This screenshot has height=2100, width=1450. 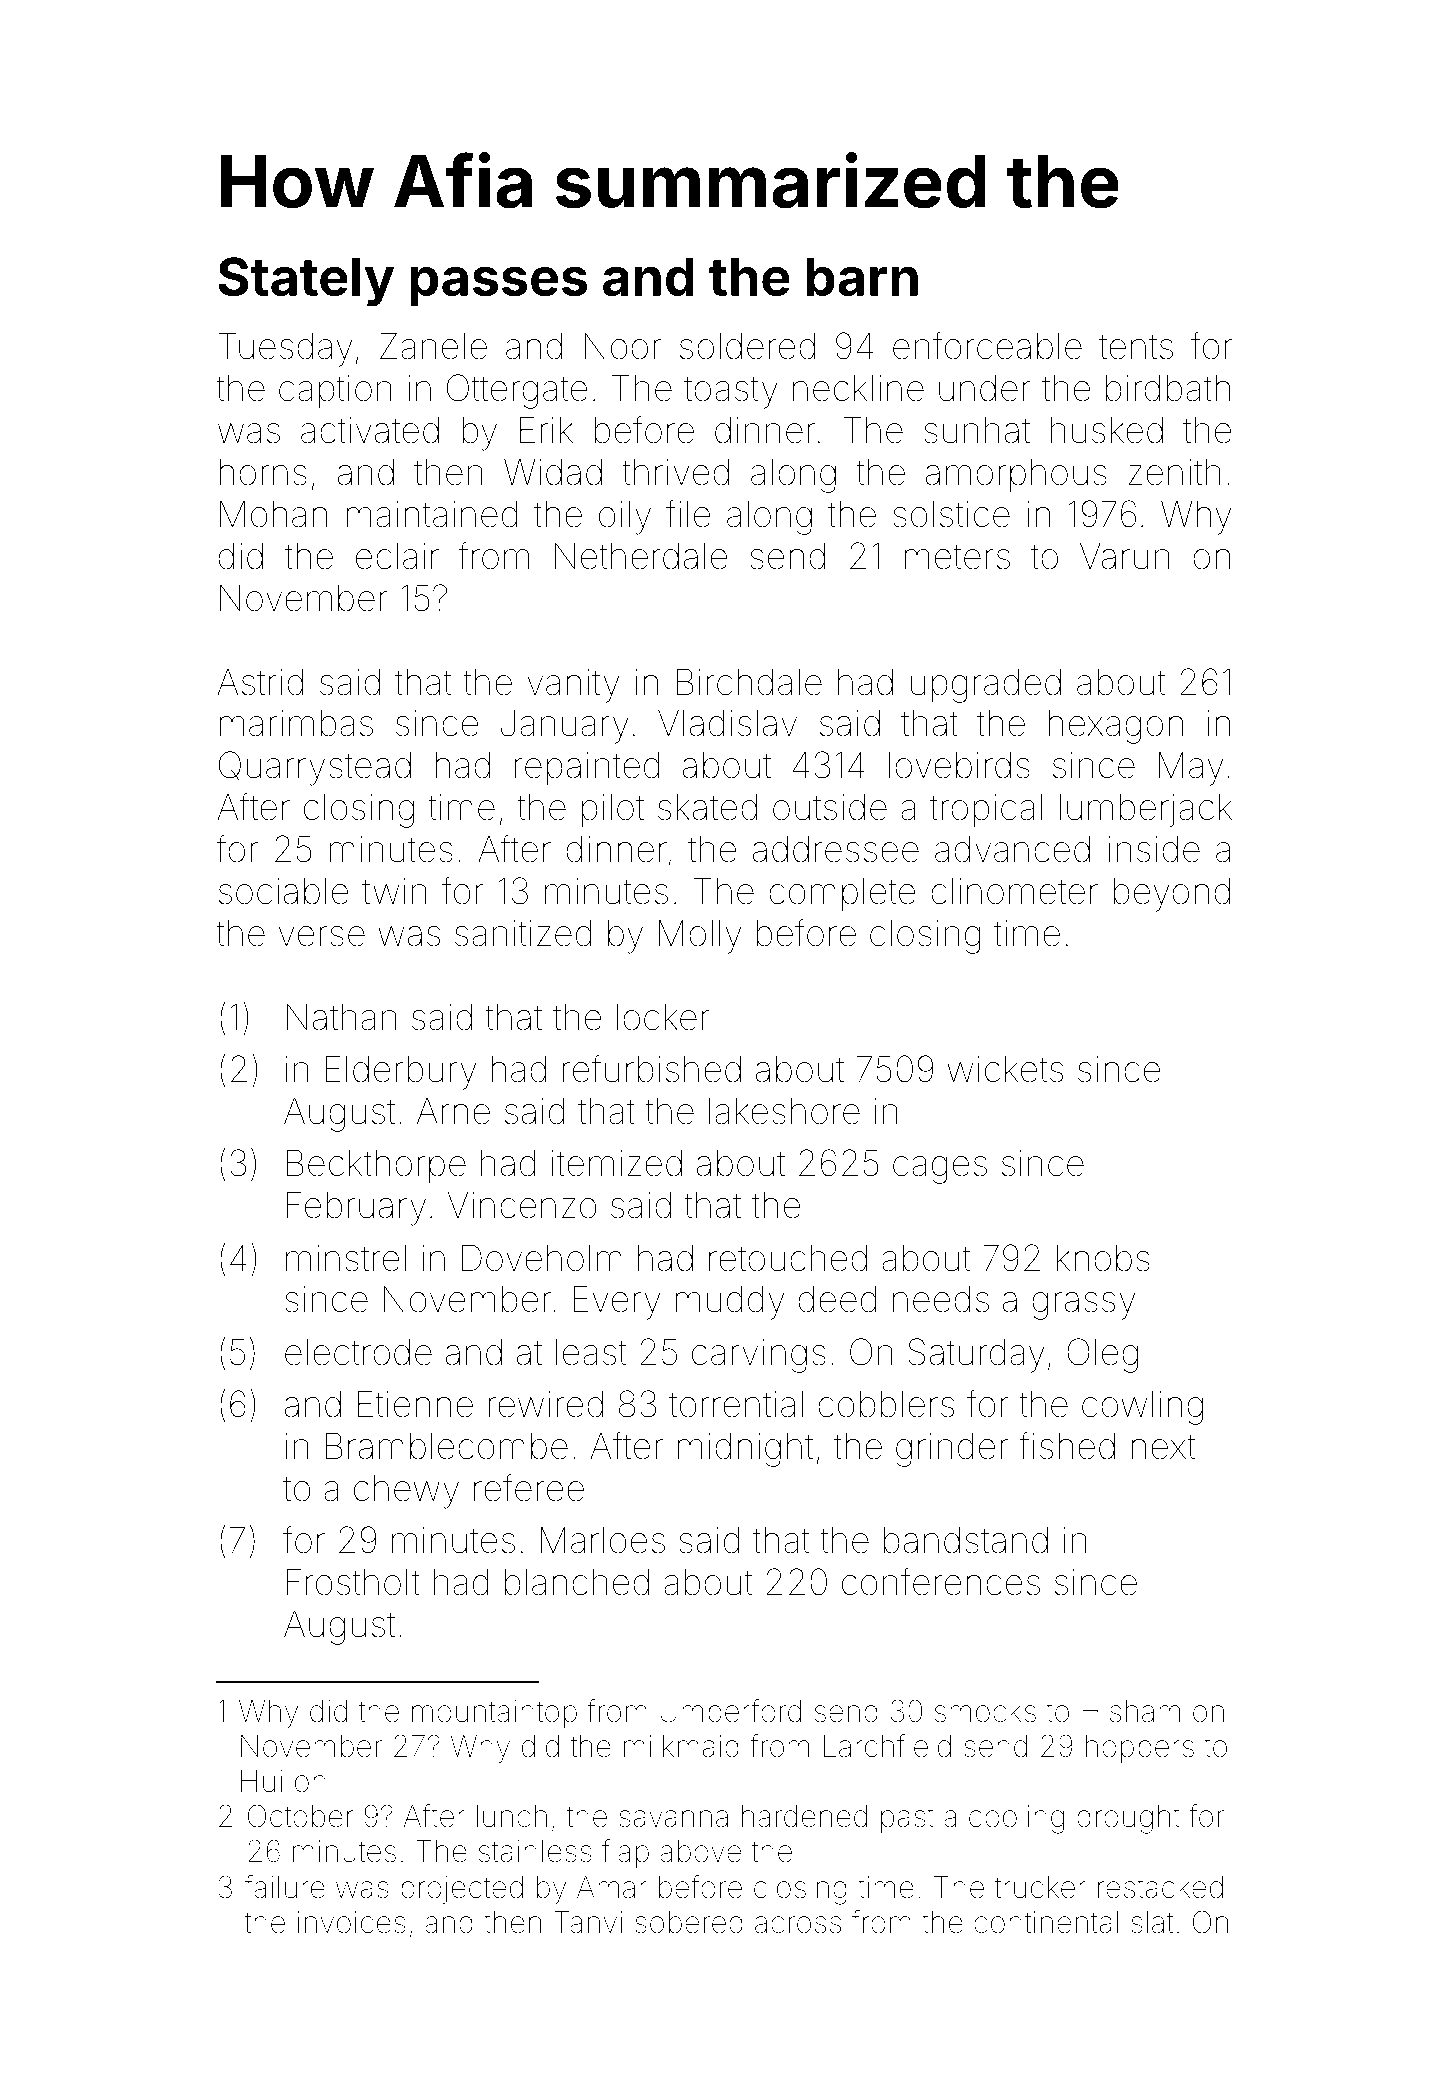 What do you see at coordinates (887, 1746) in the screenshot?
I see `Larchfield` at bounding box center [887, 1746].
